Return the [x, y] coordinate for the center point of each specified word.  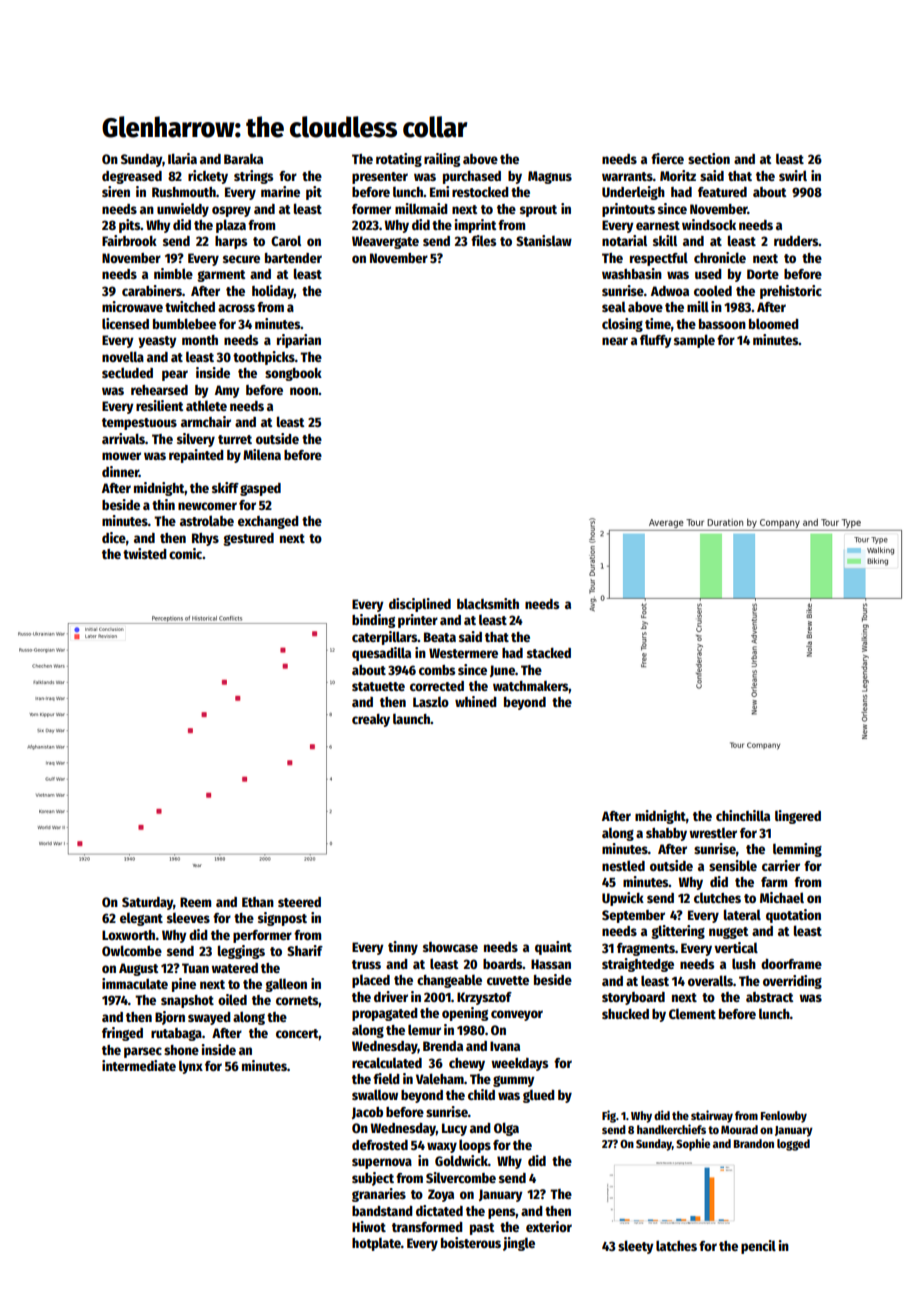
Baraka [243, 159]
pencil [758, 1247]
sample [694, 341]
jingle [519, 1244]
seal [614, 306]
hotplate [376, 1244]
